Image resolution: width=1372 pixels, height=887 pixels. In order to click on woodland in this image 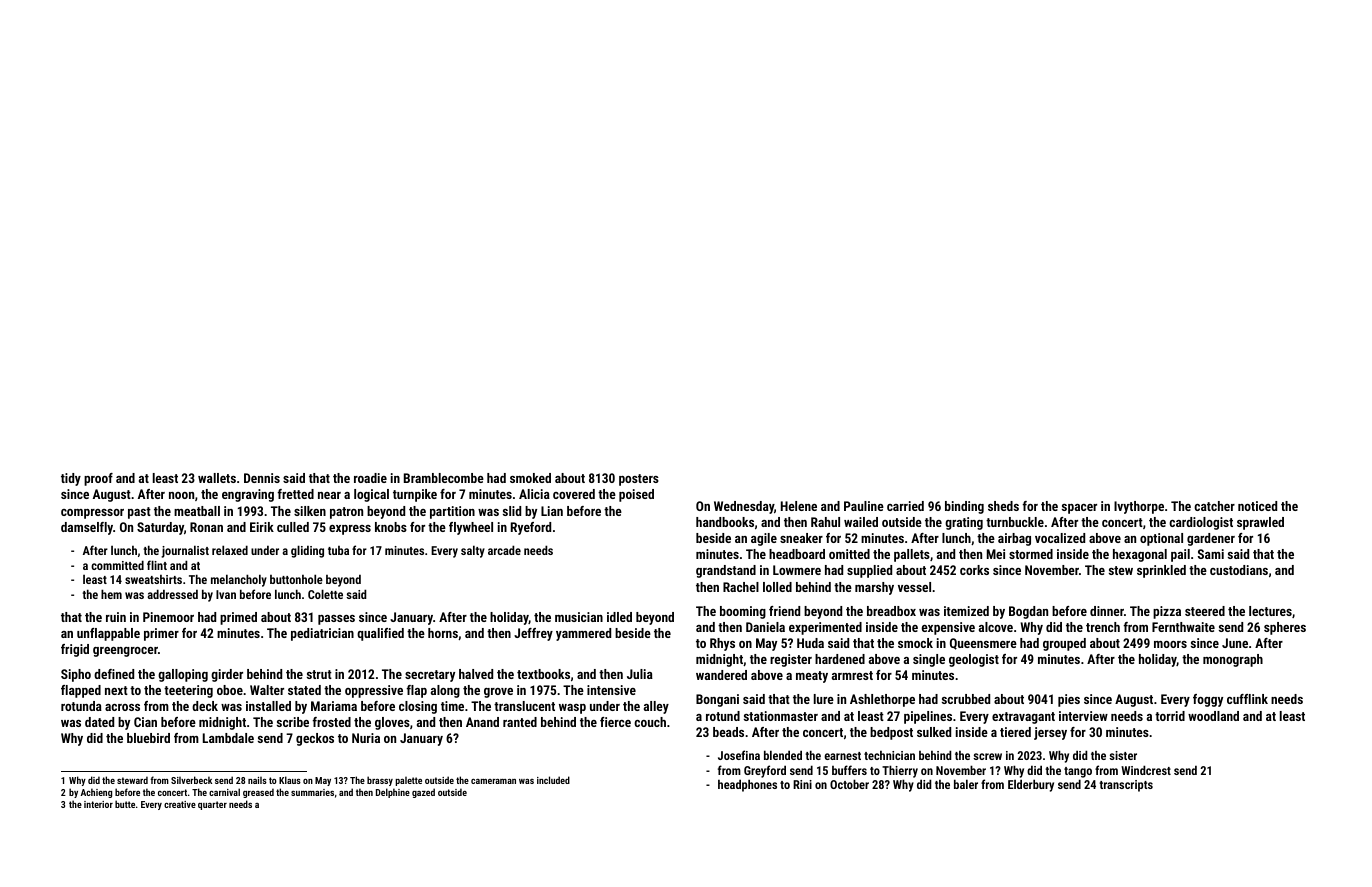, I will do `click(1213, 716)`.
